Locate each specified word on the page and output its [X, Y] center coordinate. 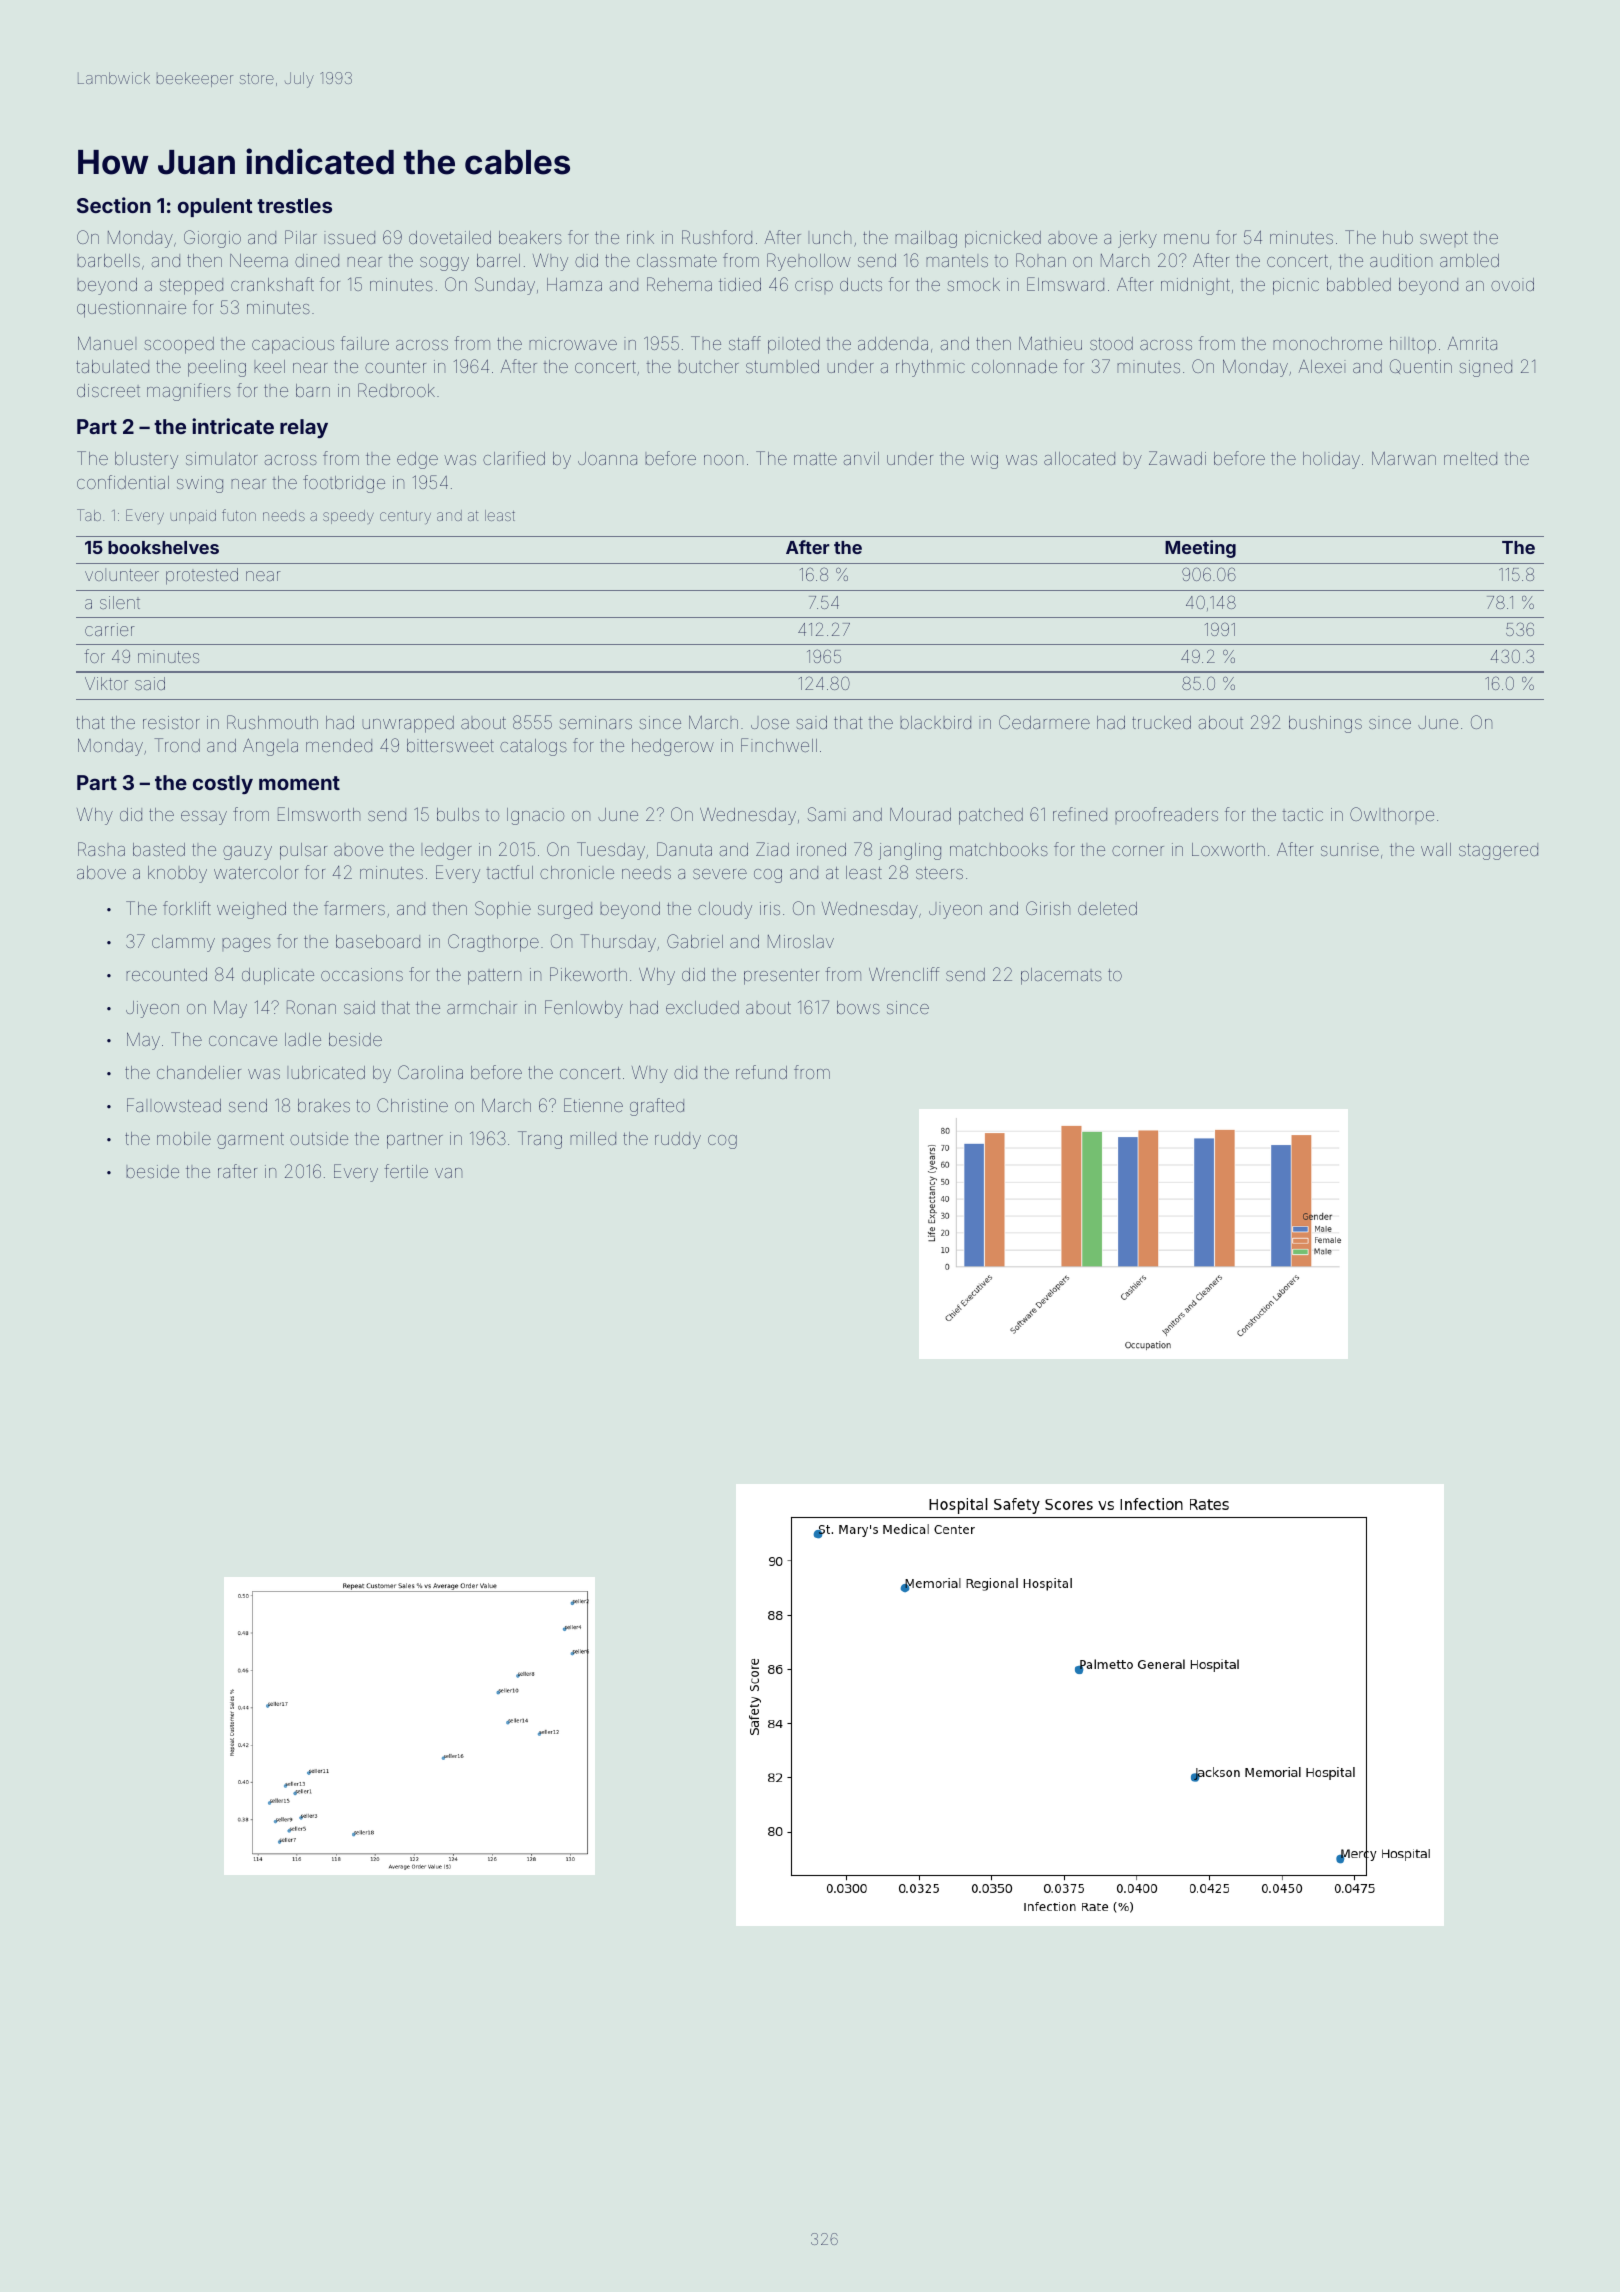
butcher [709, 366]
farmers [354, 908]
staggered [1498, 851]
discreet [108, 390]
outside [319, 1138]
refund [761, 1072]
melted [1470, 458]
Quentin [1421, 366]
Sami [826, 814]
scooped [179, 345]
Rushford [717, 237]
